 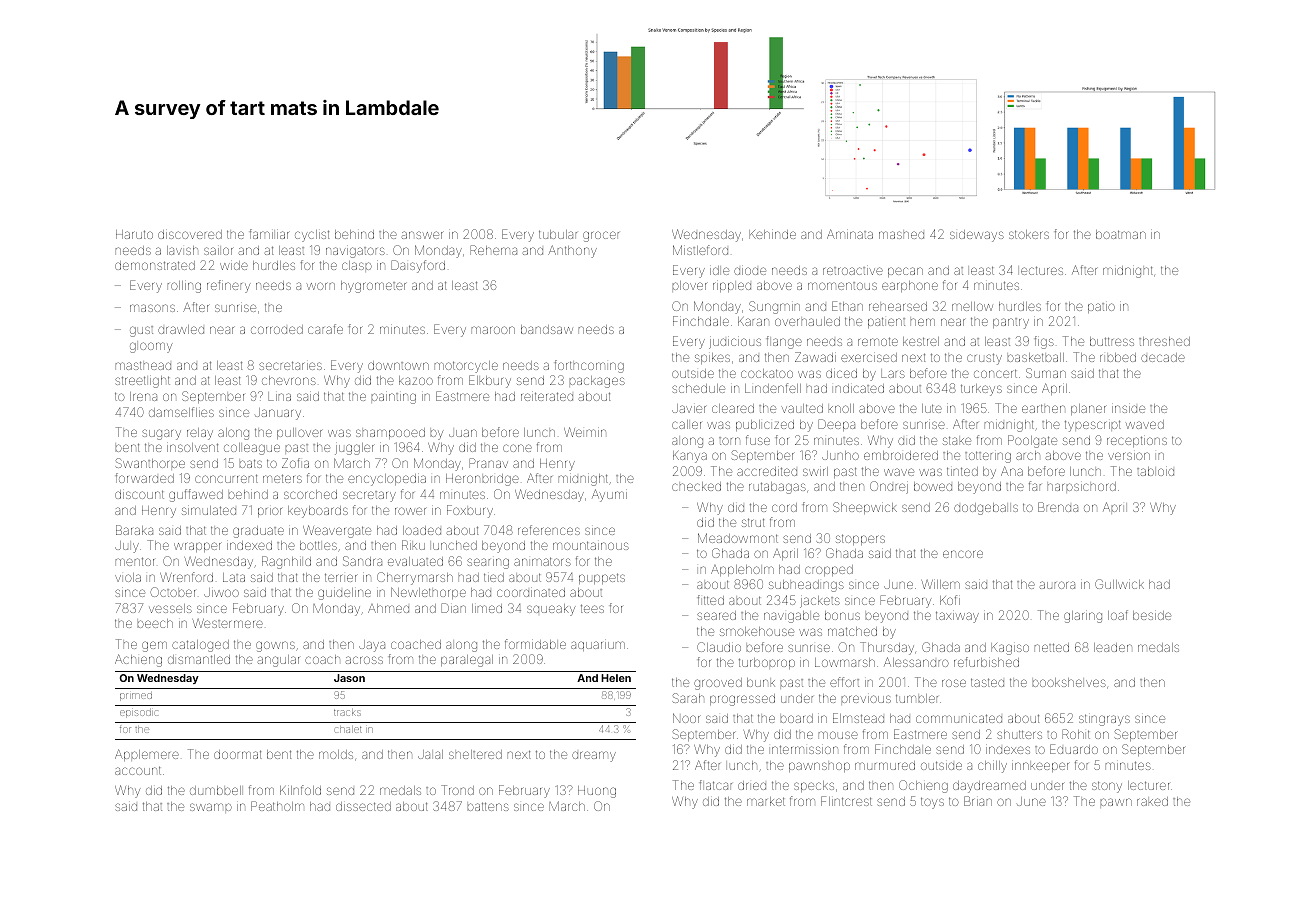 What do you see at coordinates (558, 234) in the page?
I see `tubular` at bounding box center [558, 234].
